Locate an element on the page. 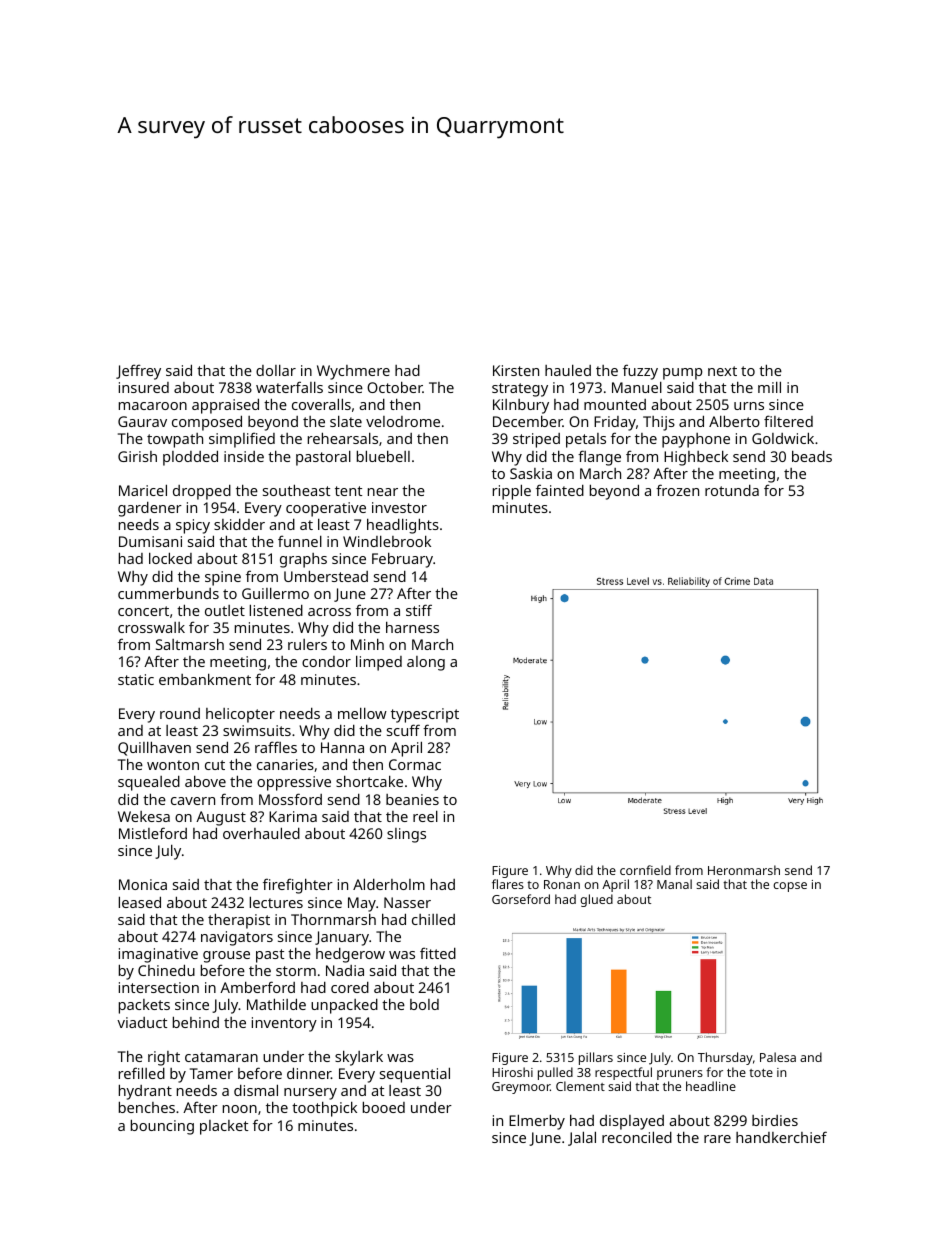 The height and width of the page is (1233, 952). Manal is located at coordinates (674, 884).
